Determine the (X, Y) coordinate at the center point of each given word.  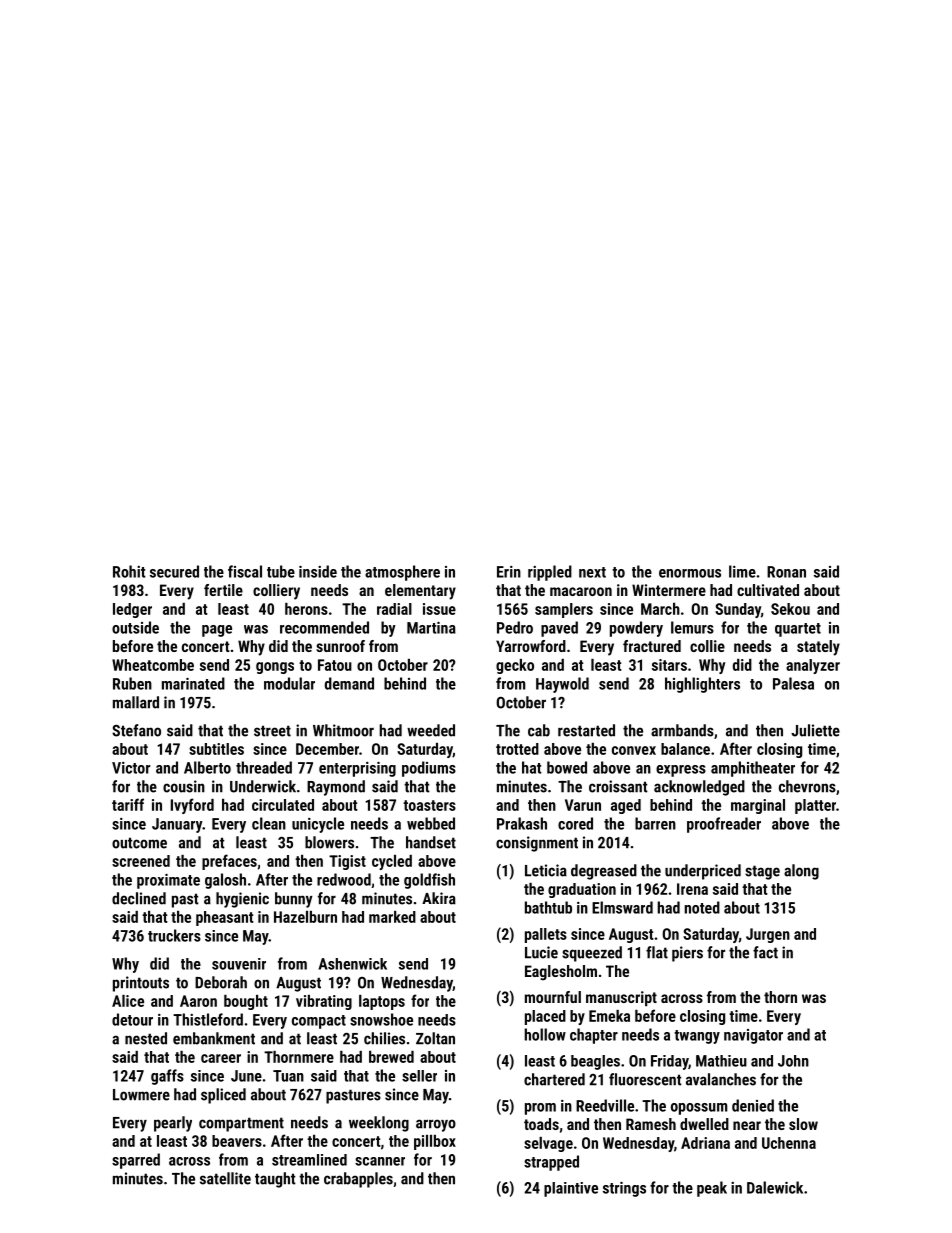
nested (146, 1038)
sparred (136, 1161)
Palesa (793, 683)
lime (742, 571)
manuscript (621, 998)
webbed (431, 823)
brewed (391, 1057)
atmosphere (402, 573)
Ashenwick (352, 964)
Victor (131, 768)
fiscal (245, 571)
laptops (382, 1002)
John (793, 1061)
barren (655, 823)
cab (539, 730)
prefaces (229, 862)
